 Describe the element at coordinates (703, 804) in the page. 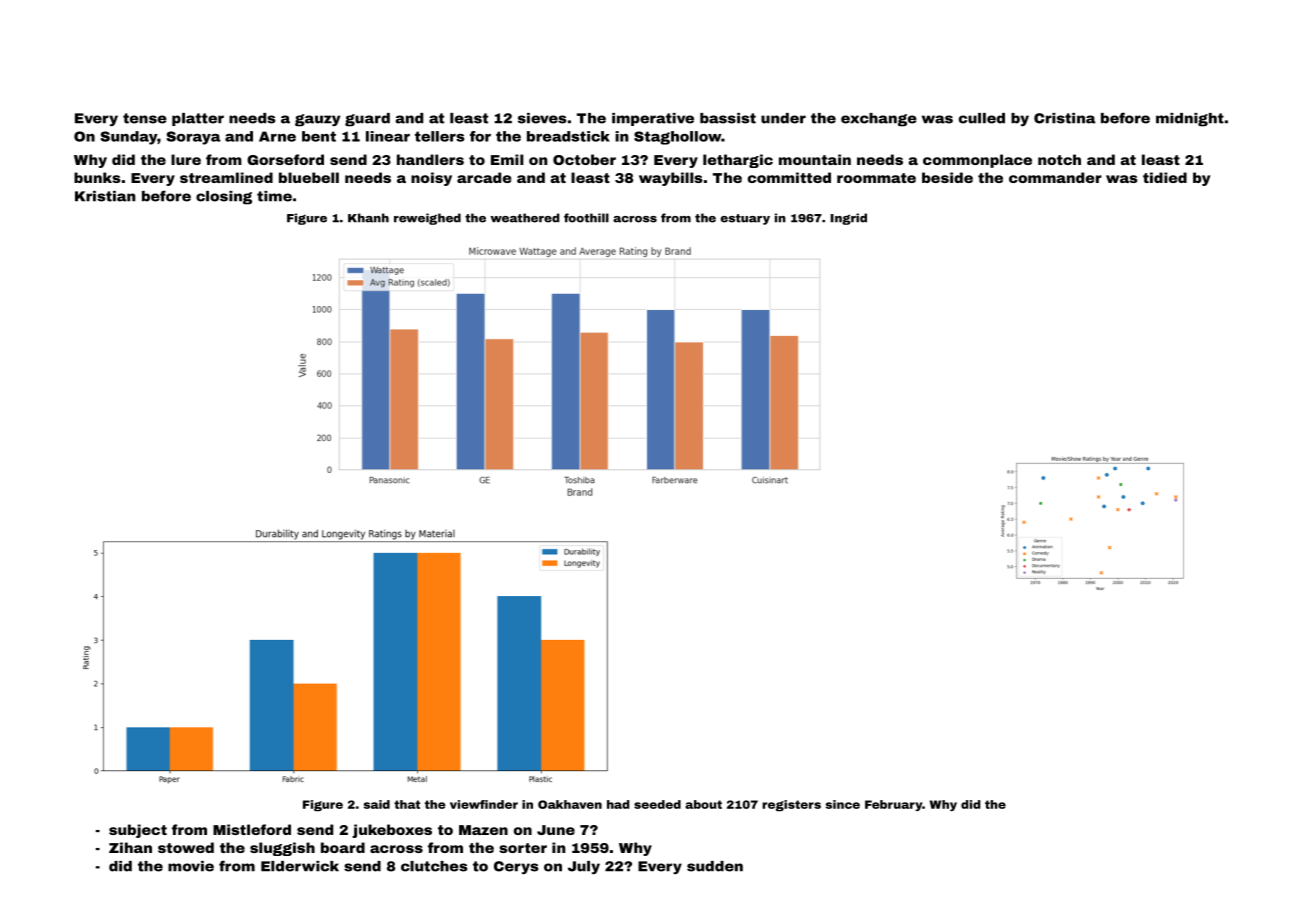

I see `about` at that location.
